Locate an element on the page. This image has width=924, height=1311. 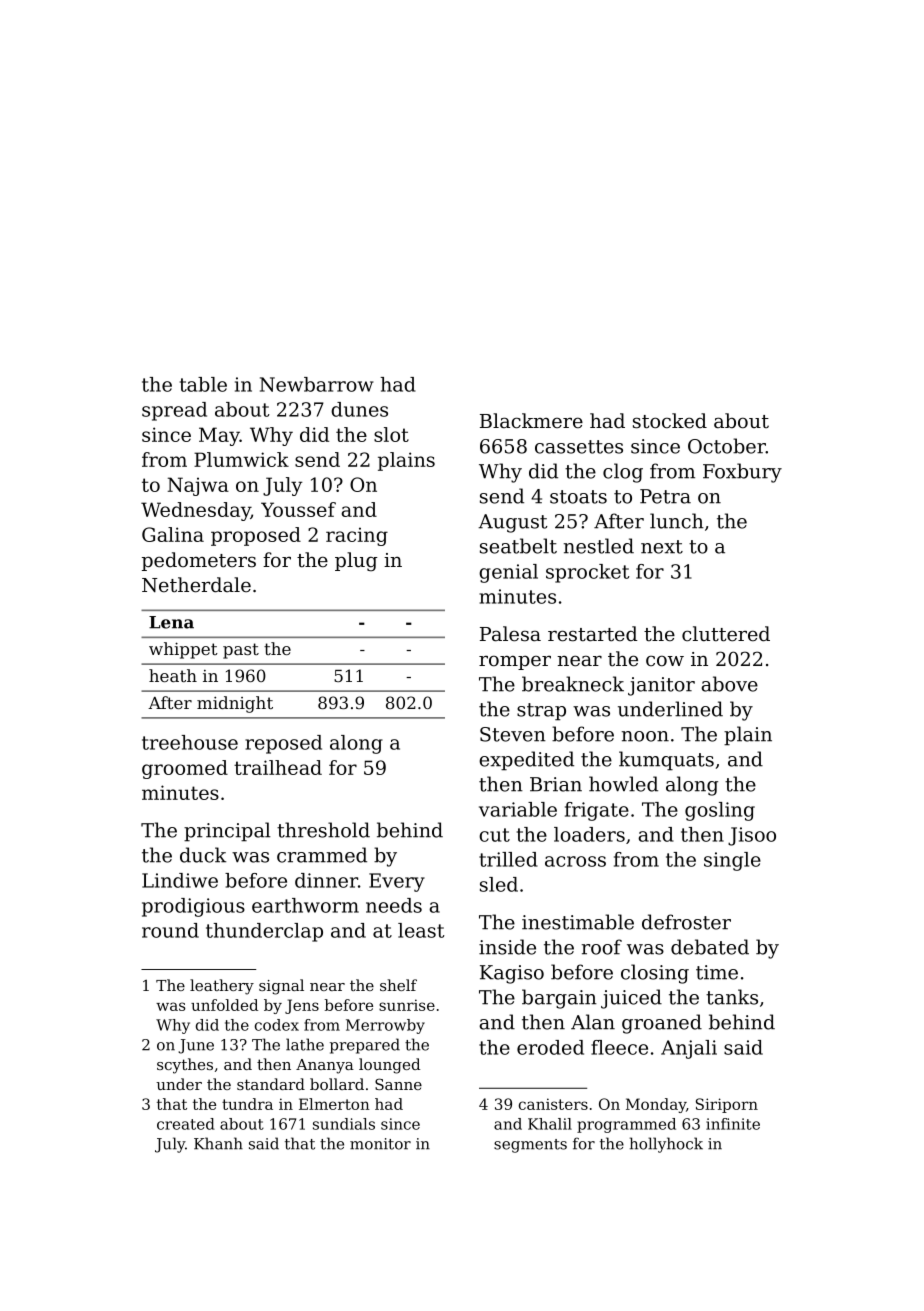
October is located at coordinates (727, 446).
